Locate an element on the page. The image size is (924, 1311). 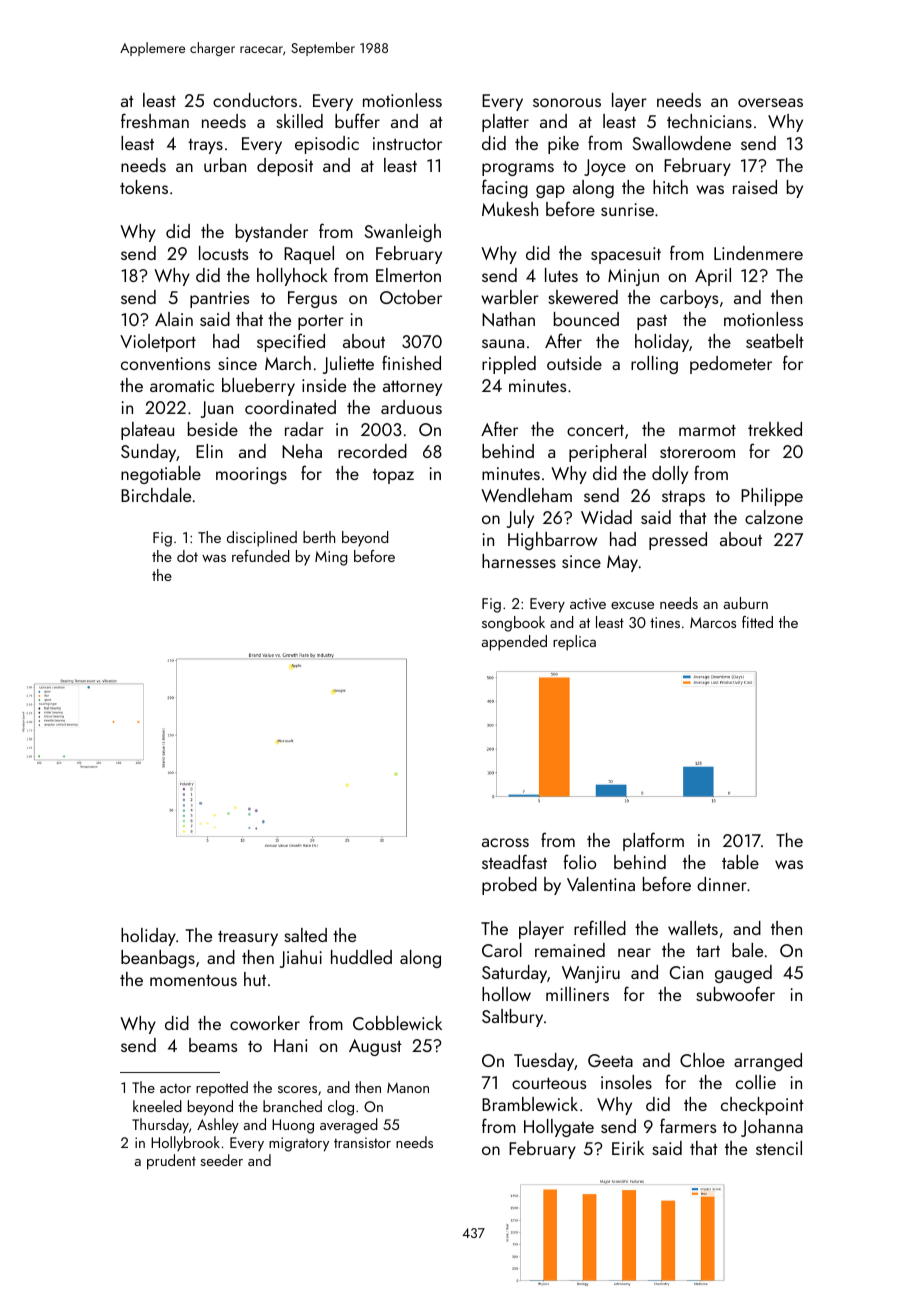
carboys is located at coordinates (689, 299).
